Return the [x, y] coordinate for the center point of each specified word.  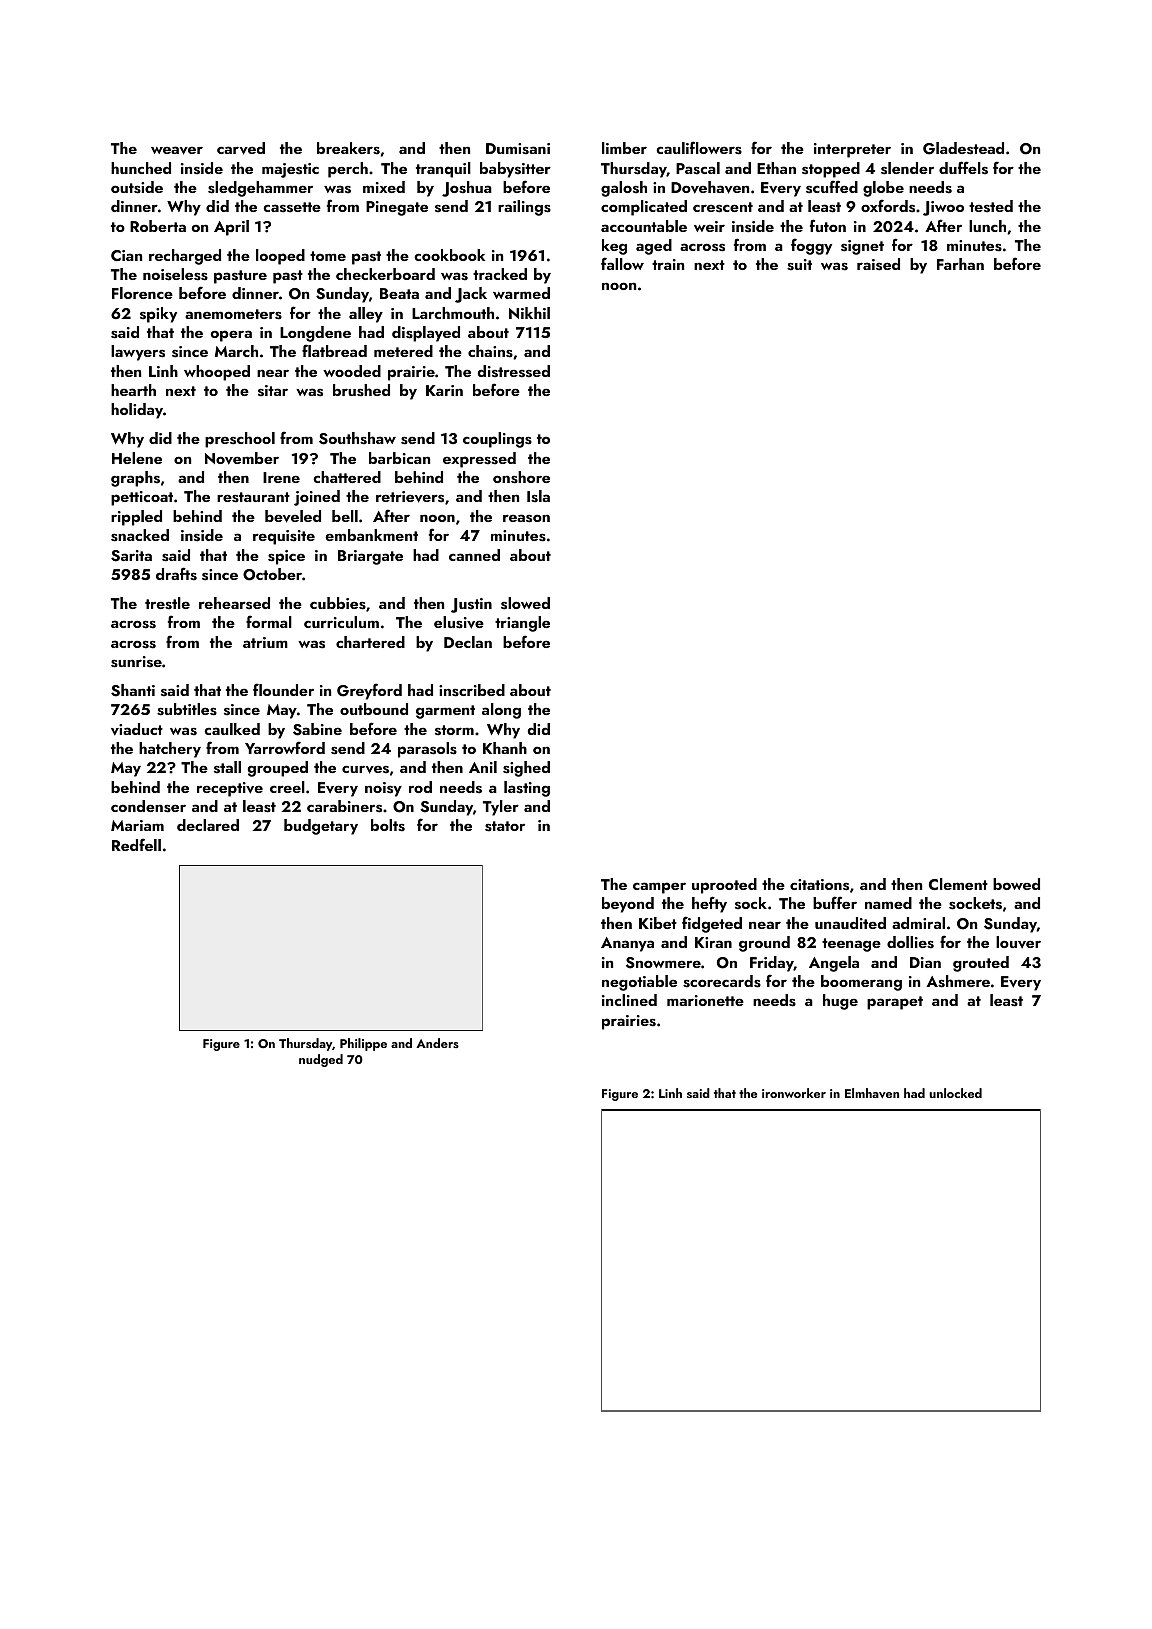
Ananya [627, 944]
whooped [217, 373]
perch [348, 170]
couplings [497, 440]
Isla [538, 496]
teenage [851, 945]
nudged [321, 1060]
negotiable [639, 983]
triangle [522, 624]
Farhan [960, 264]
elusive [459, 622]
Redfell [136, 844]
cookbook [449, 255]
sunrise [136, 662]
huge [840, 1002]
